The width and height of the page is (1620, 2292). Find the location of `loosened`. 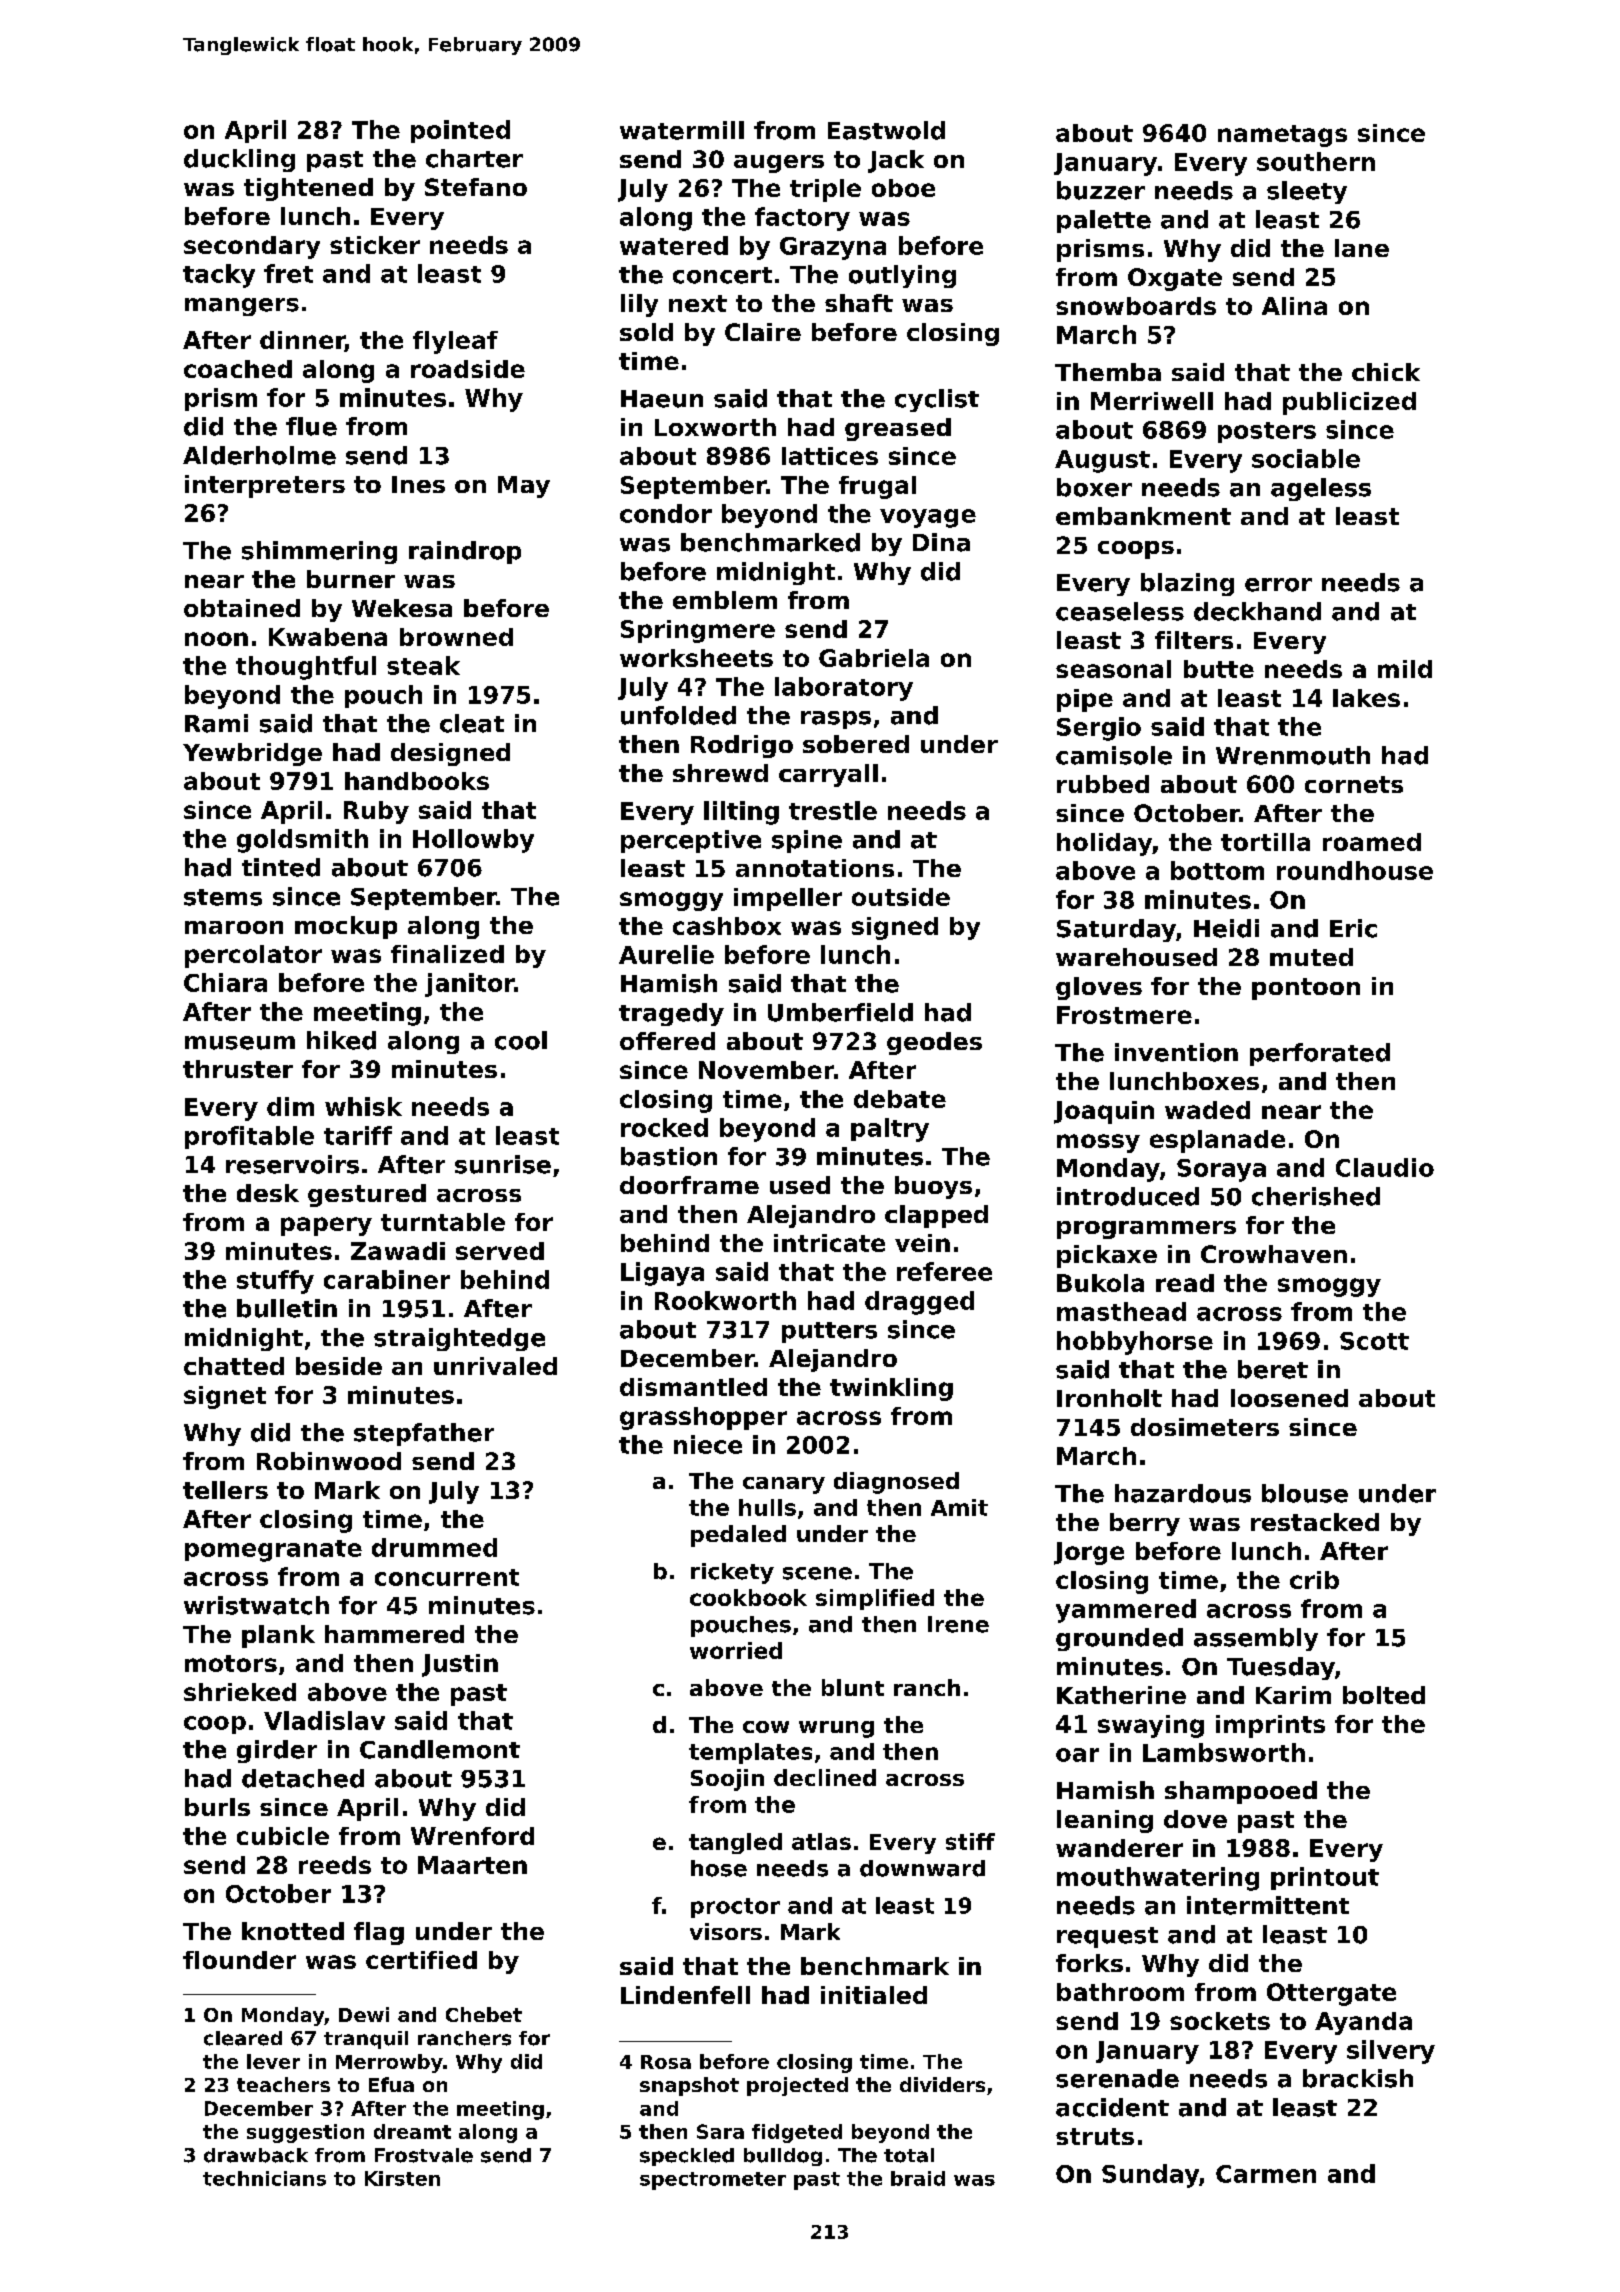

loosened is located at coordinates (1289, 1398).
